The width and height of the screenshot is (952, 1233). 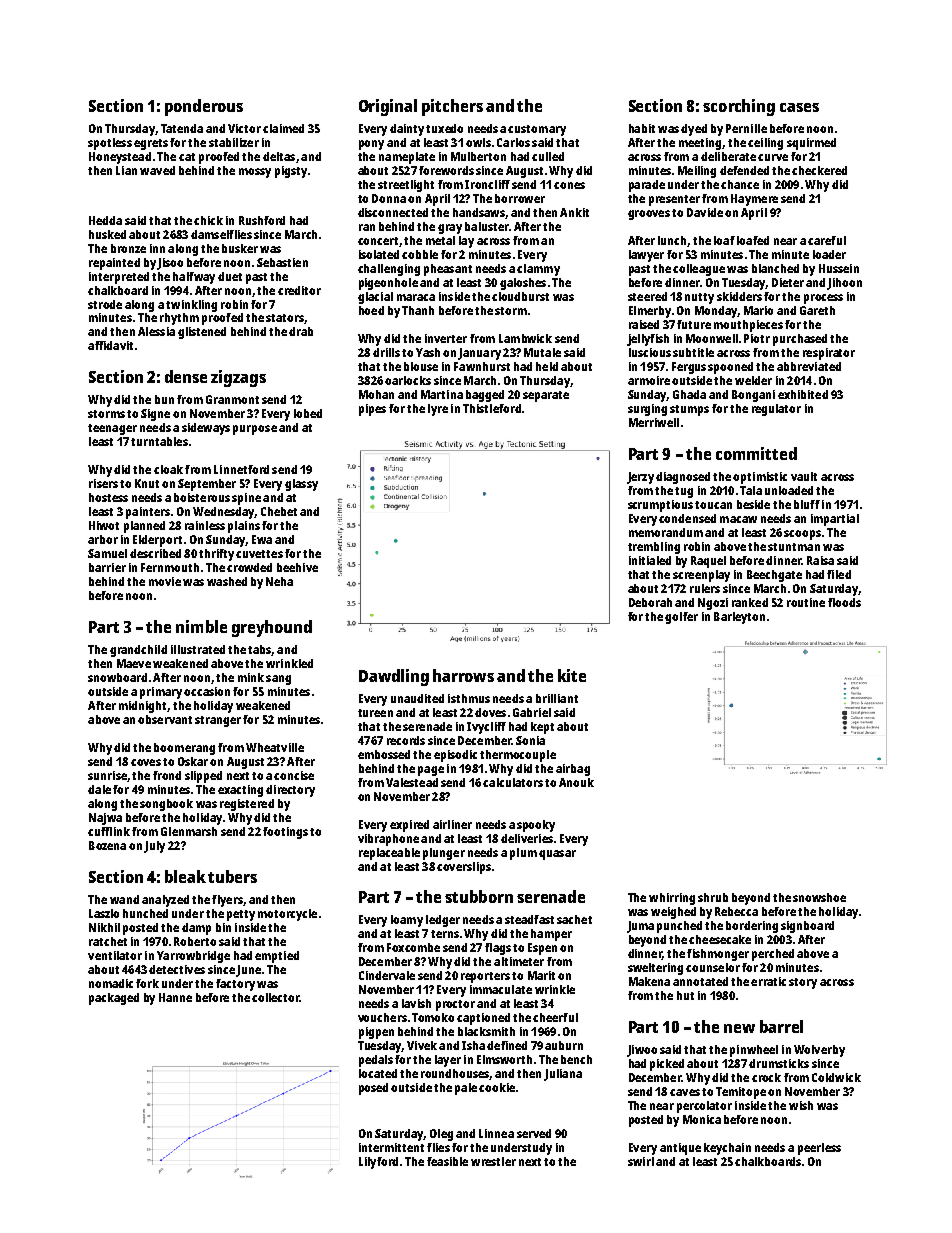 What do you see at coordinates (641, 1161) in the screenshot?
I see `swirl` at bounding box center [641, 1161].
